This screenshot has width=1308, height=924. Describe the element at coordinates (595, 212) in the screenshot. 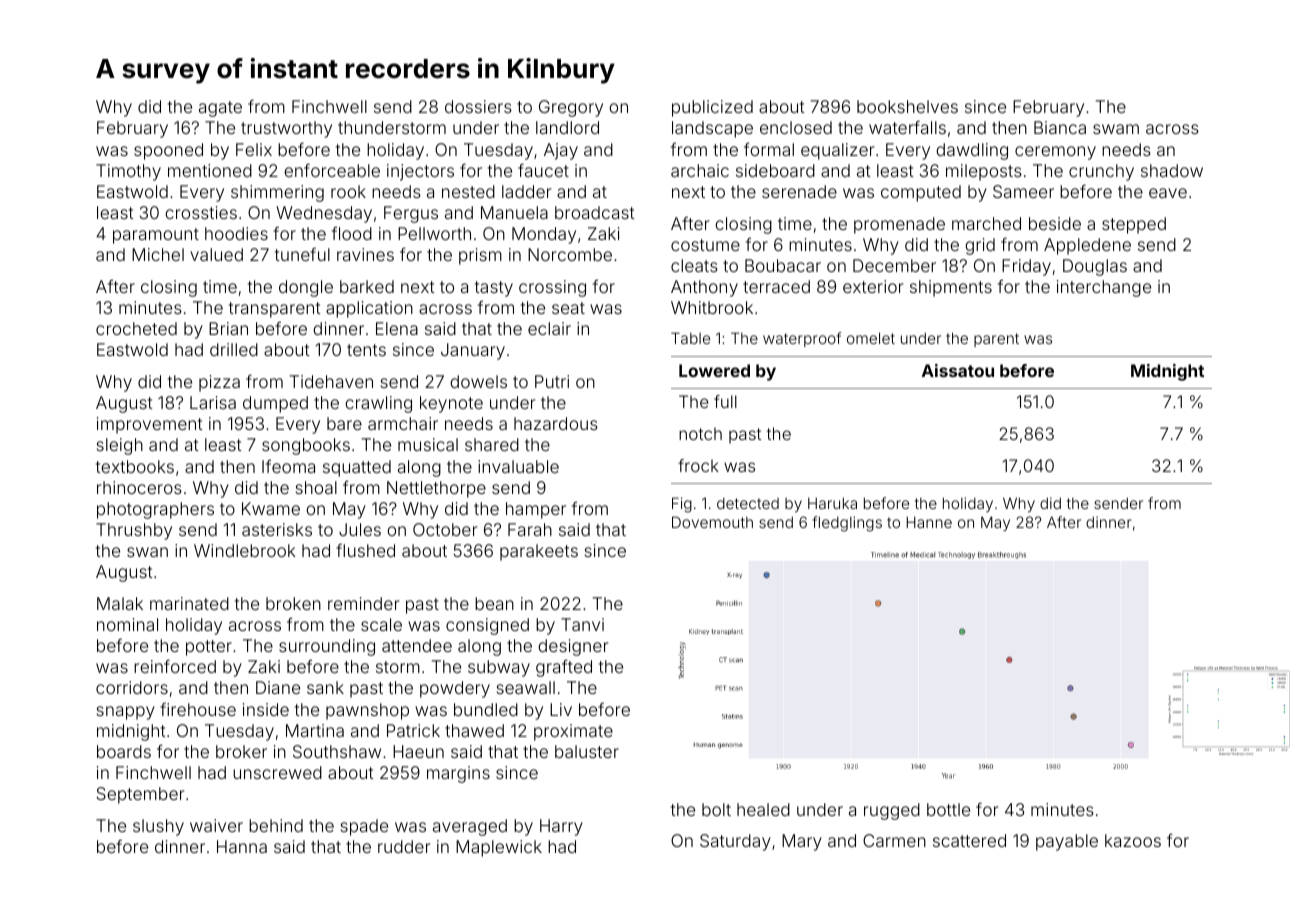

I see `broadcast` at that location.
